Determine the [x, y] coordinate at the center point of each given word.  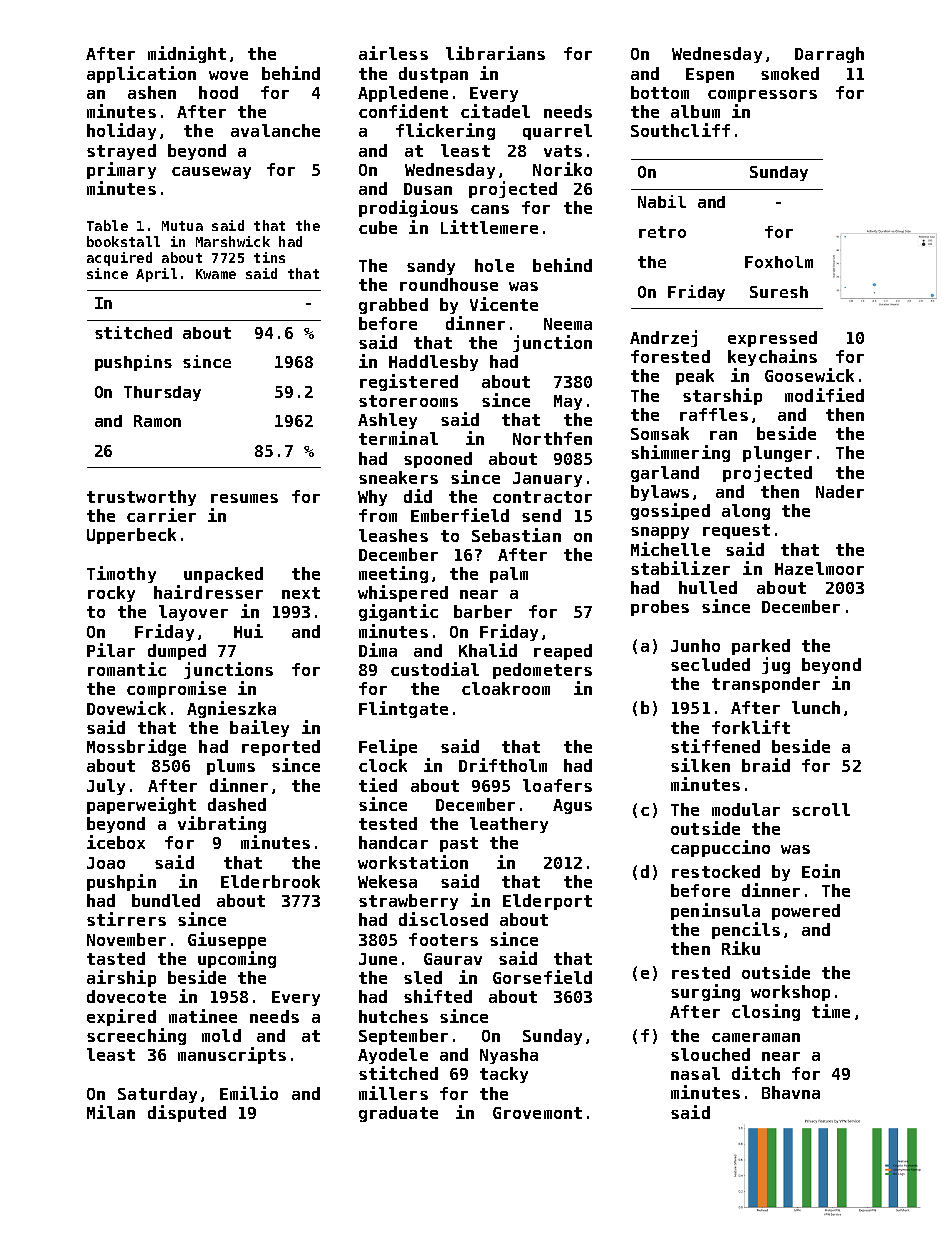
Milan [111, 1112]
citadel [495, 111]
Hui [248, 631]
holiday [121, 131]
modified [824, 395]
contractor [542, 497]
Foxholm [779, 262]
